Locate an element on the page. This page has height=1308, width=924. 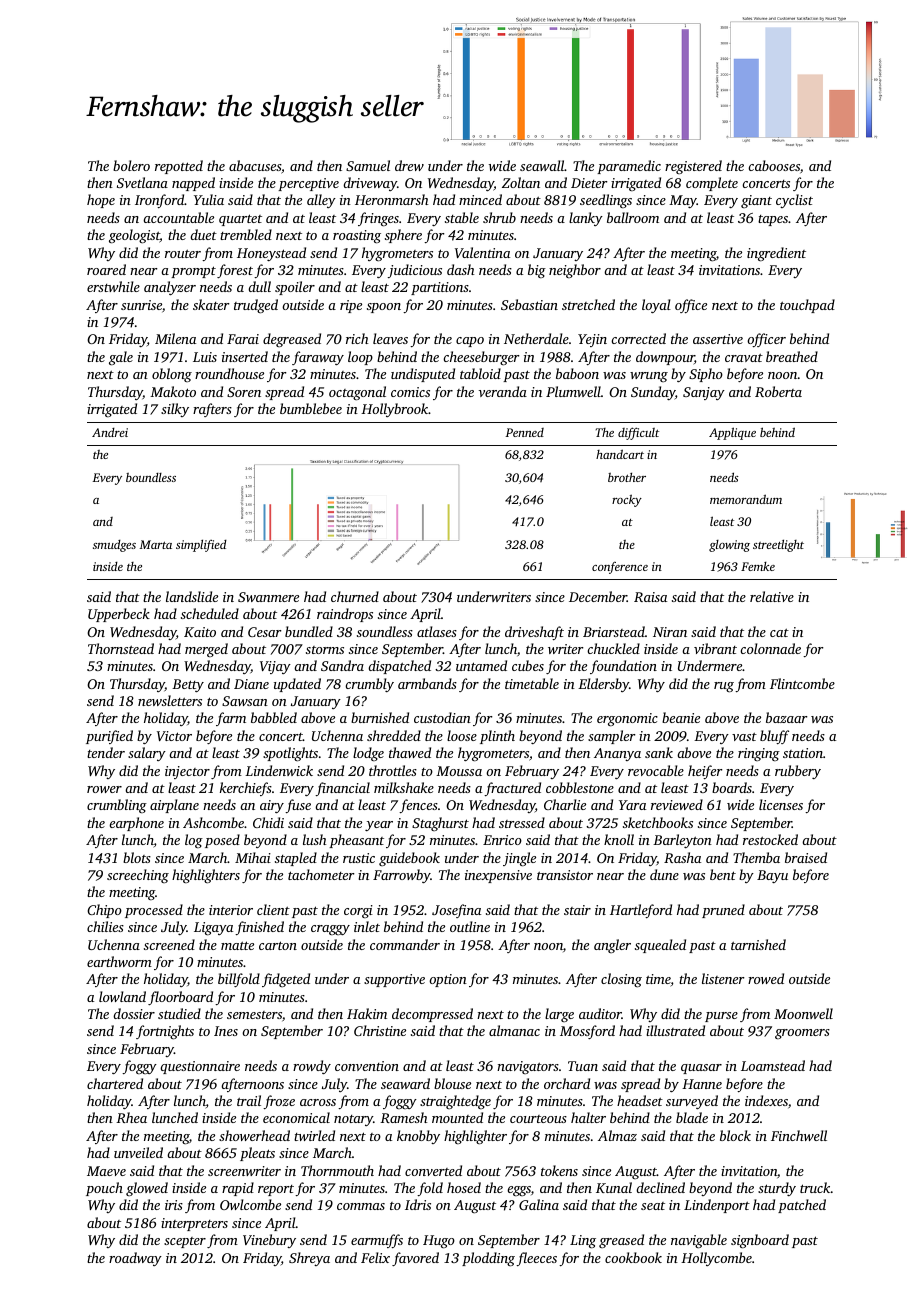
rocky is located at coordinates (627, 500).
